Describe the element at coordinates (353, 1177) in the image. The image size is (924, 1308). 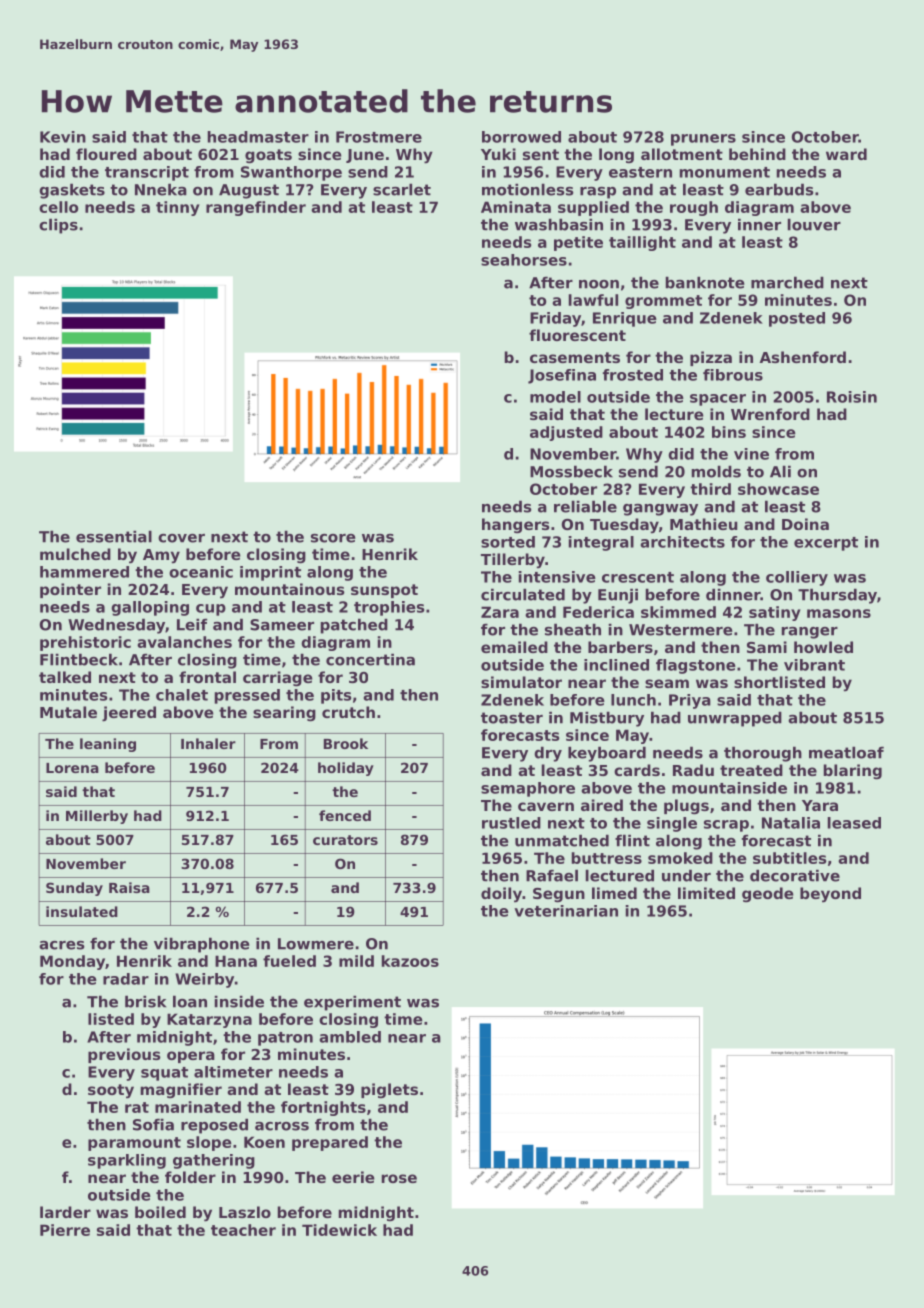
I see `eerie` at that location.
